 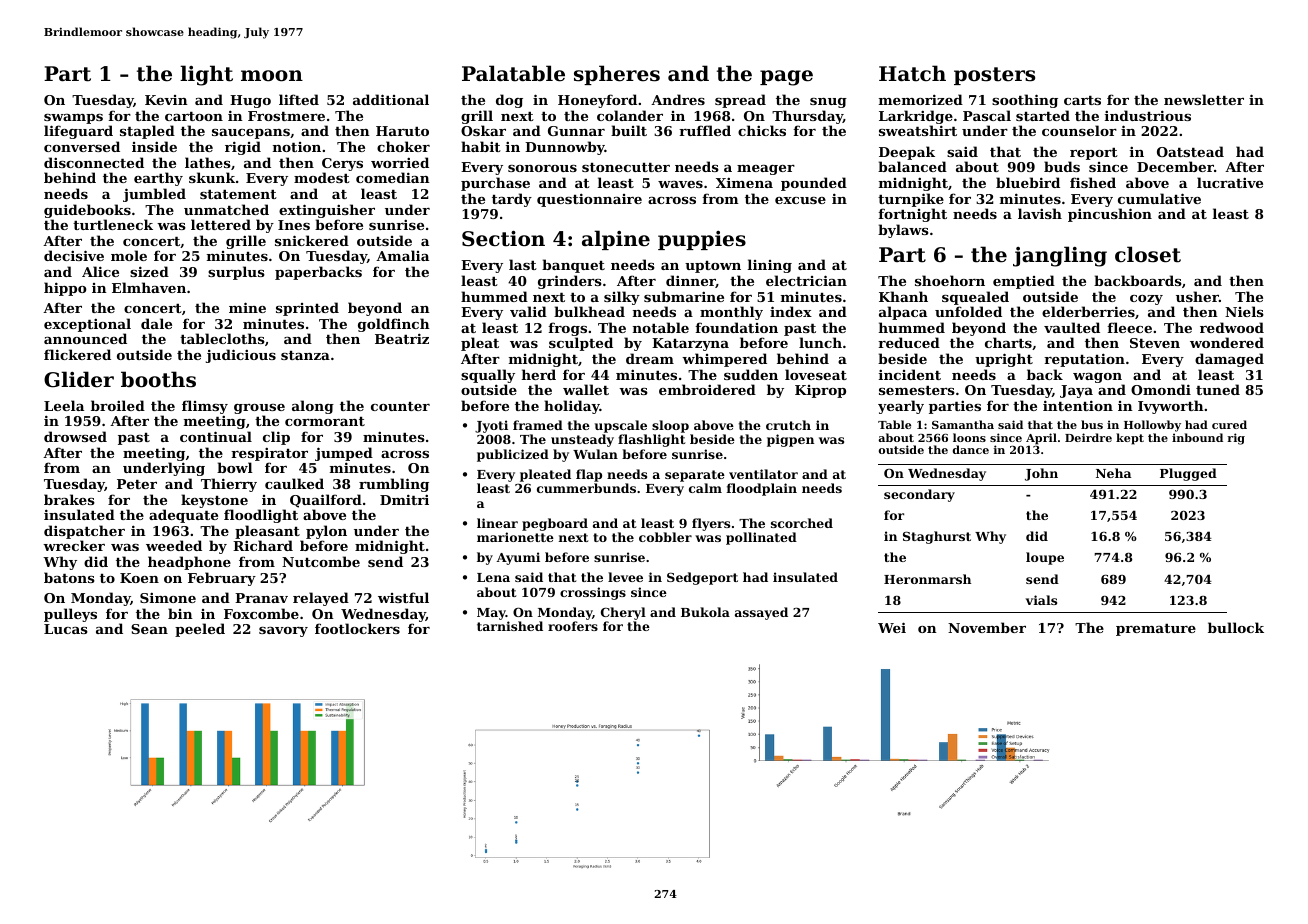 I want to click on judicious, so click(x=241, y=356).
